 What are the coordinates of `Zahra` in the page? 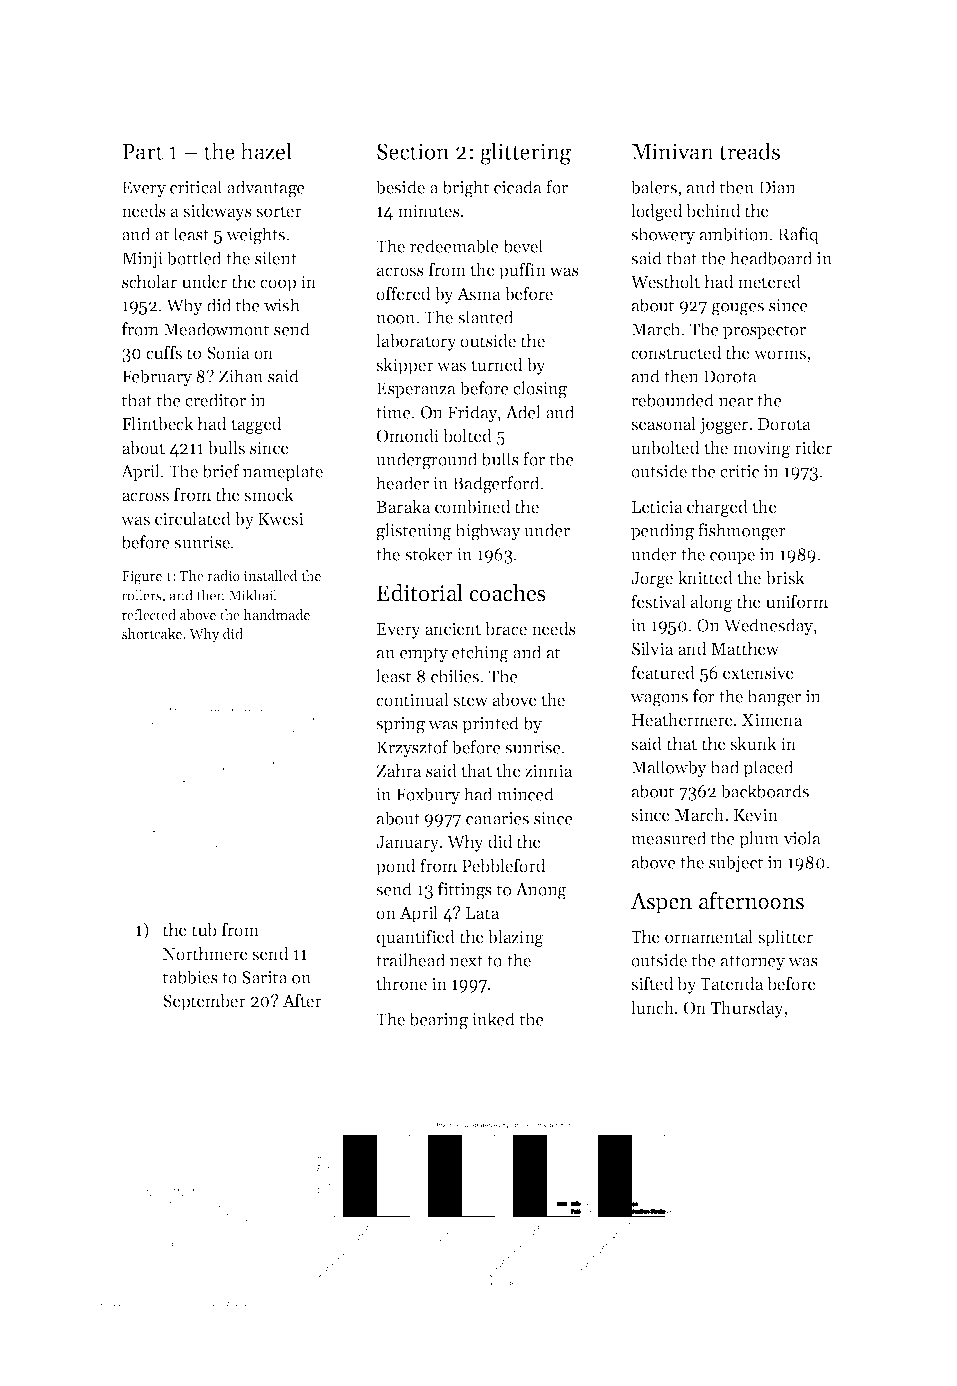 It's located at (398, 770).
